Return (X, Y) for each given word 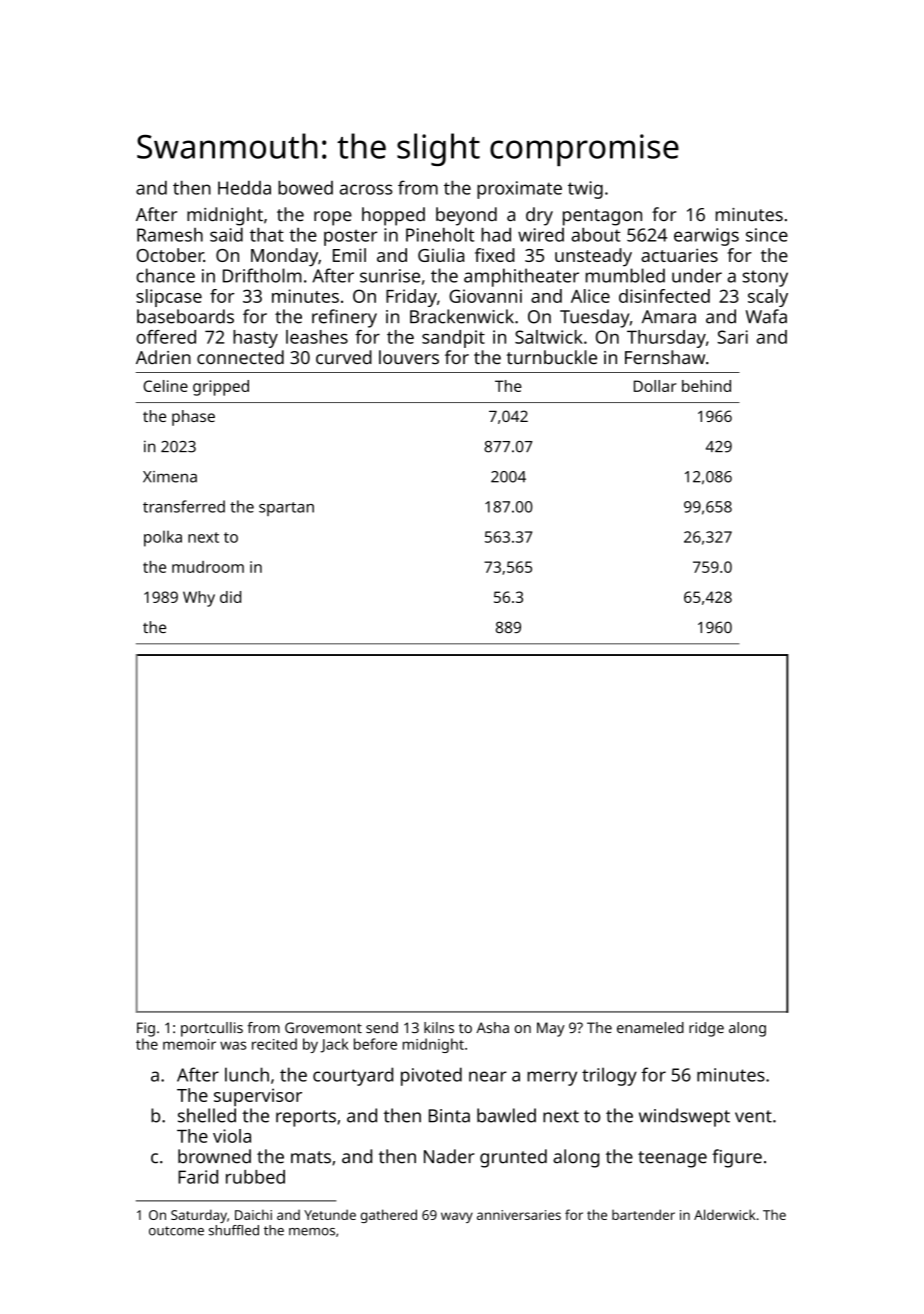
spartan (286, 509)
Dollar (655, 386)
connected (240, 357)
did (230, 597)
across (366, 189)
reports (306, 1118)
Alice (590, 296)
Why (199, 599)
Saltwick (549, 337)
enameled (650, 1027)
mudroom (208, 567)
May (551, 1029)
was (233, 1045)
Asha (492, 1027)
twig (585, 190)
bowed (305, 188)
